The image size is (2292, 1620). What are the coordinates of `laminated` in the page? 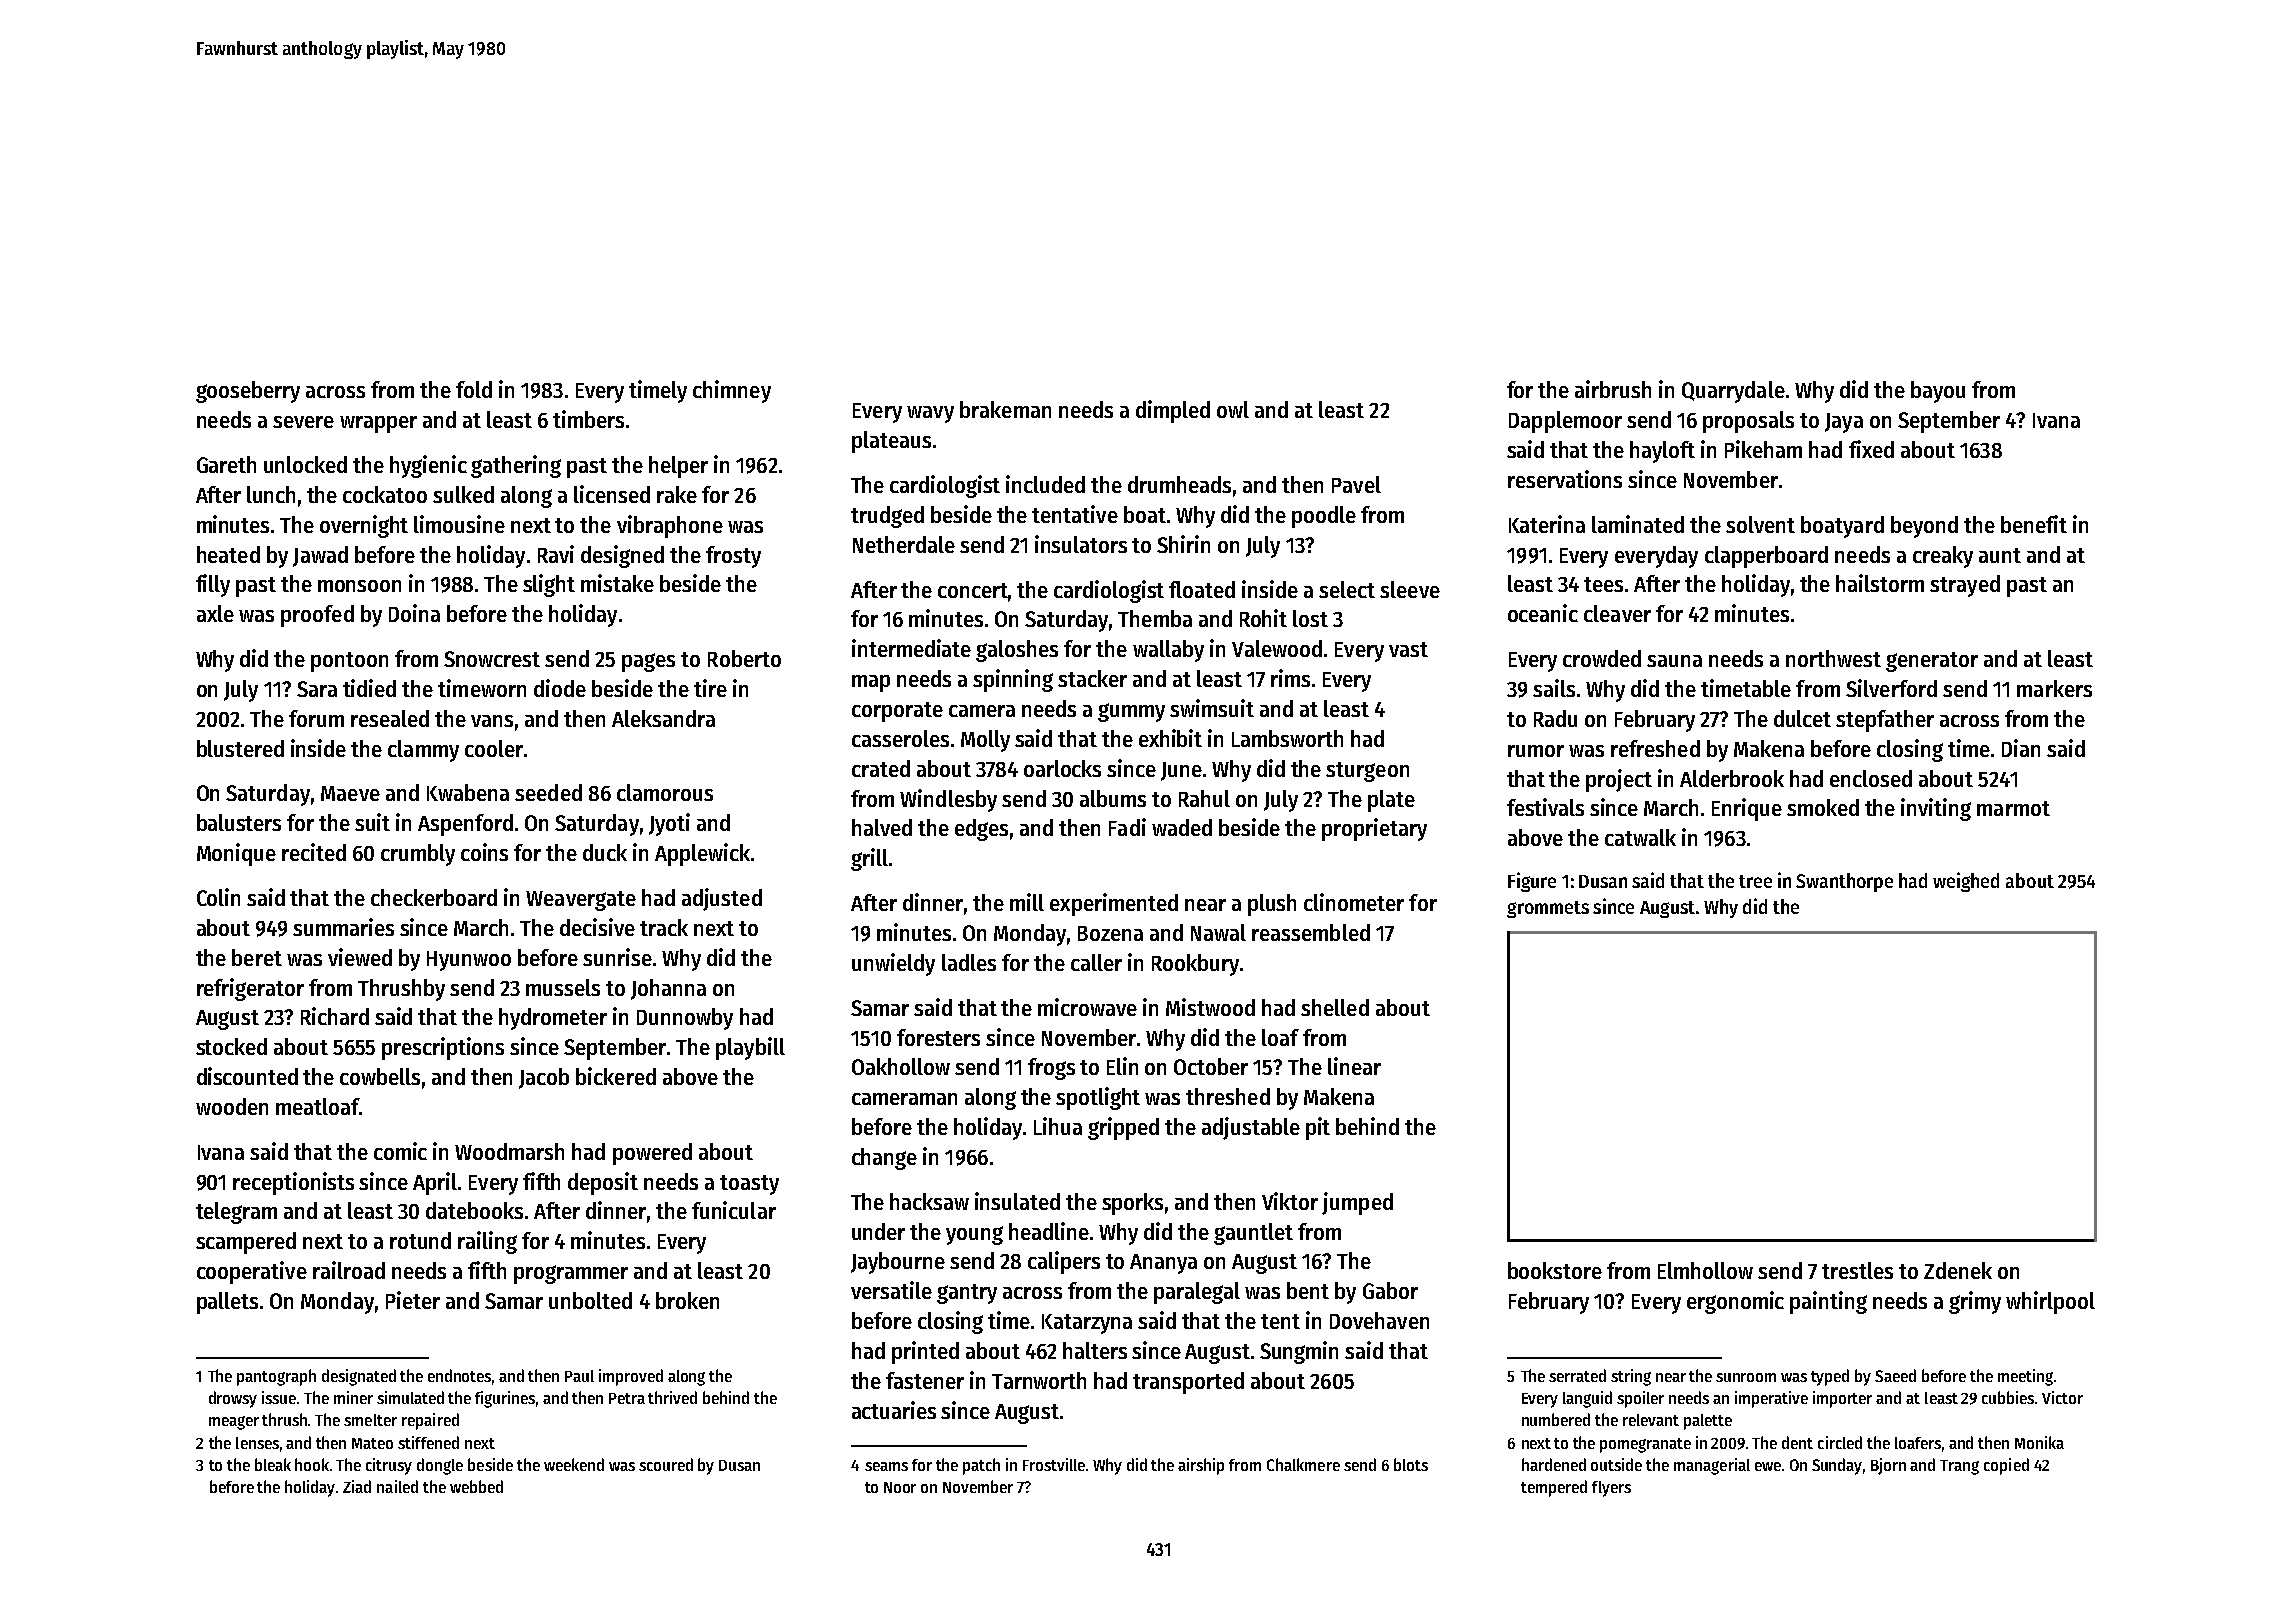 It's located at (1638, 524).
